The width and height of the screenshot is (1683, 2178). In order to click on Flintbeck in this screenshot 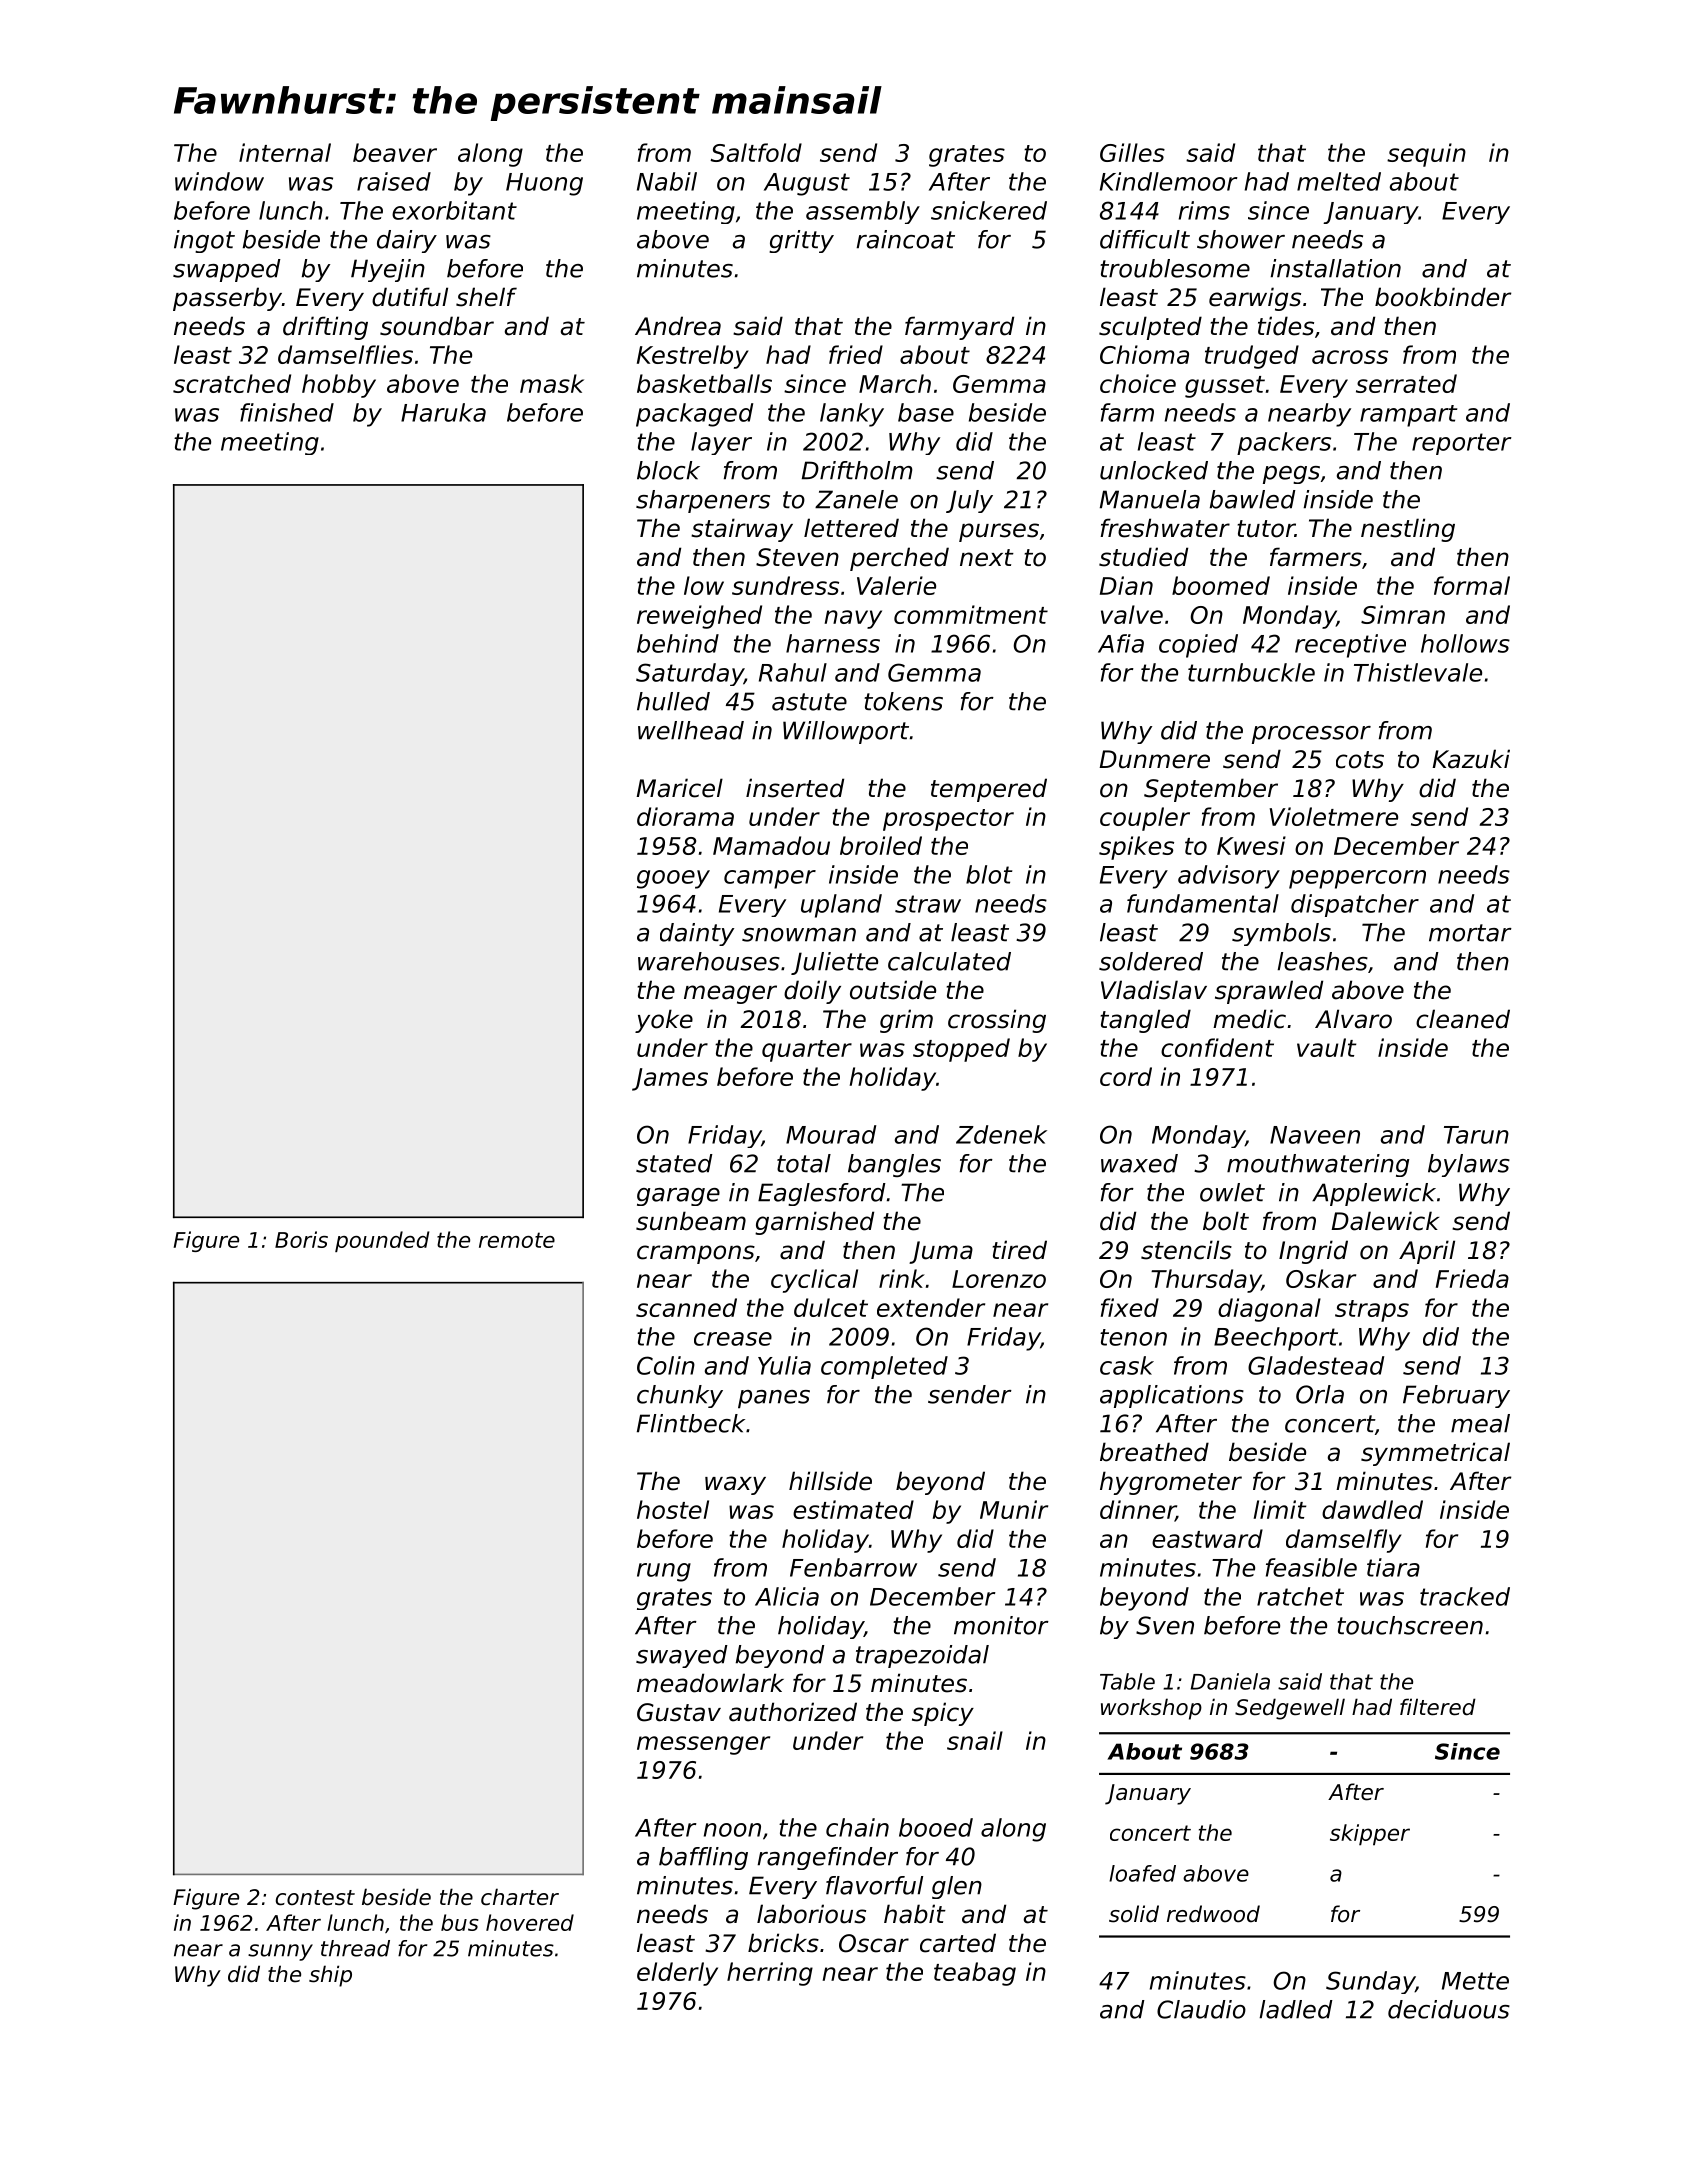, I will do `click(691, 1423)`.
